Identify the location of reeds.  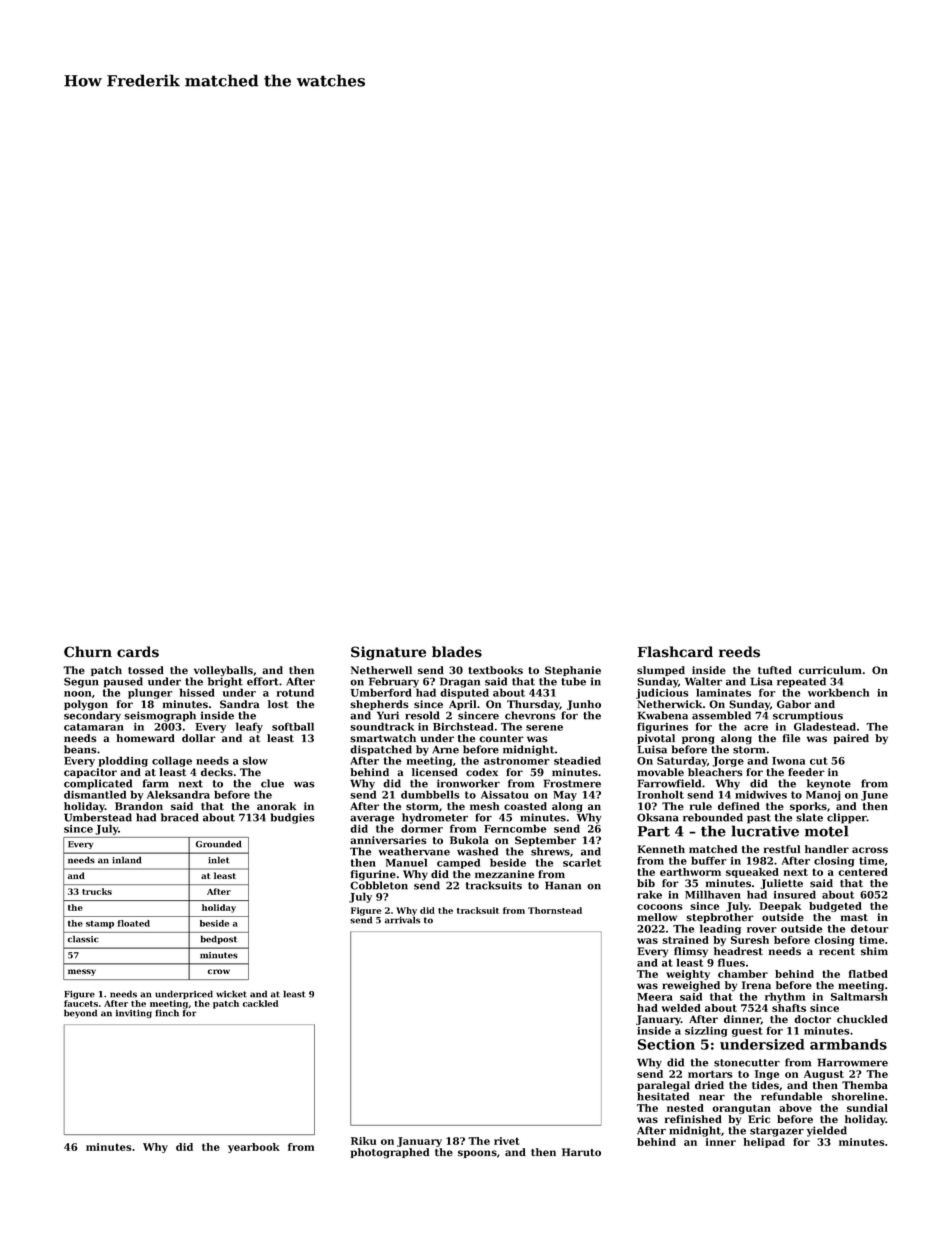
(739, 652).
